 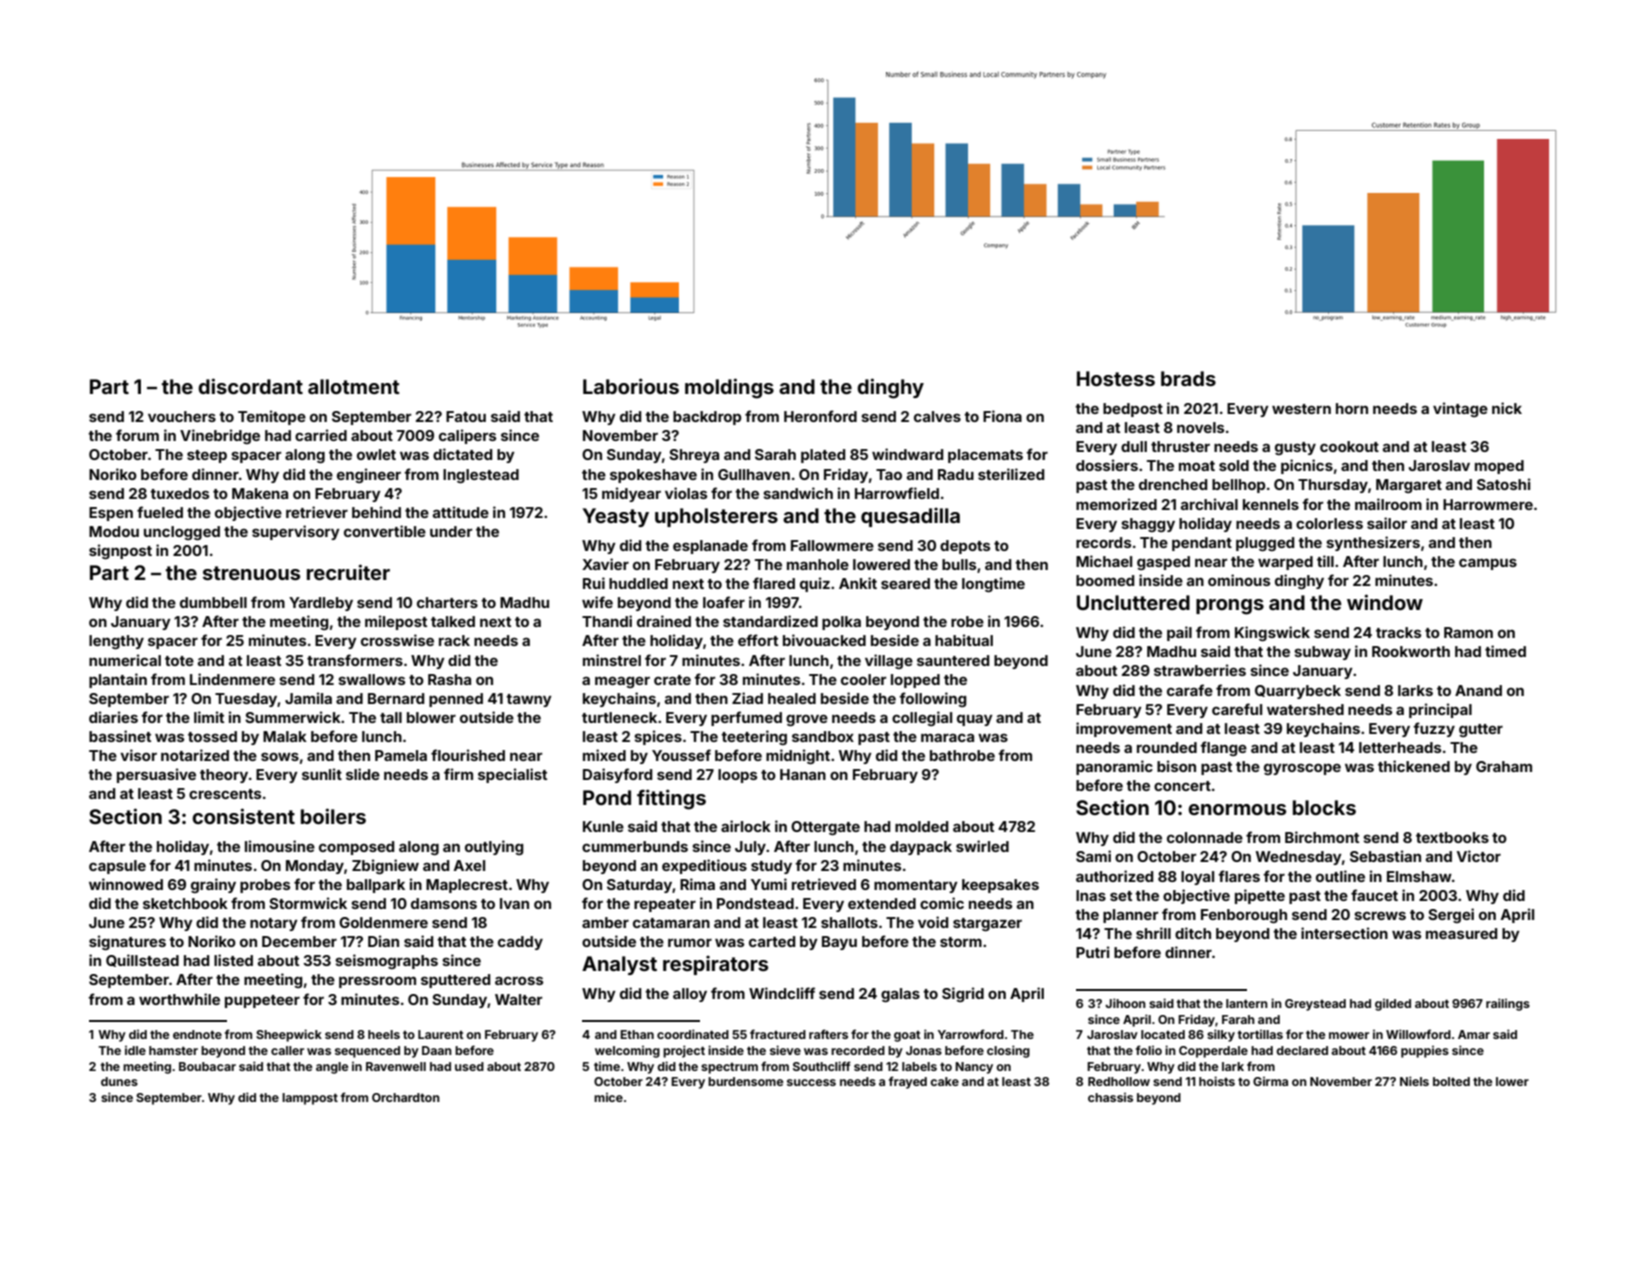 What do you see at coordinates (631, 494) in the screenshot?
I see `midyear` at bounding box center [631, 494].
